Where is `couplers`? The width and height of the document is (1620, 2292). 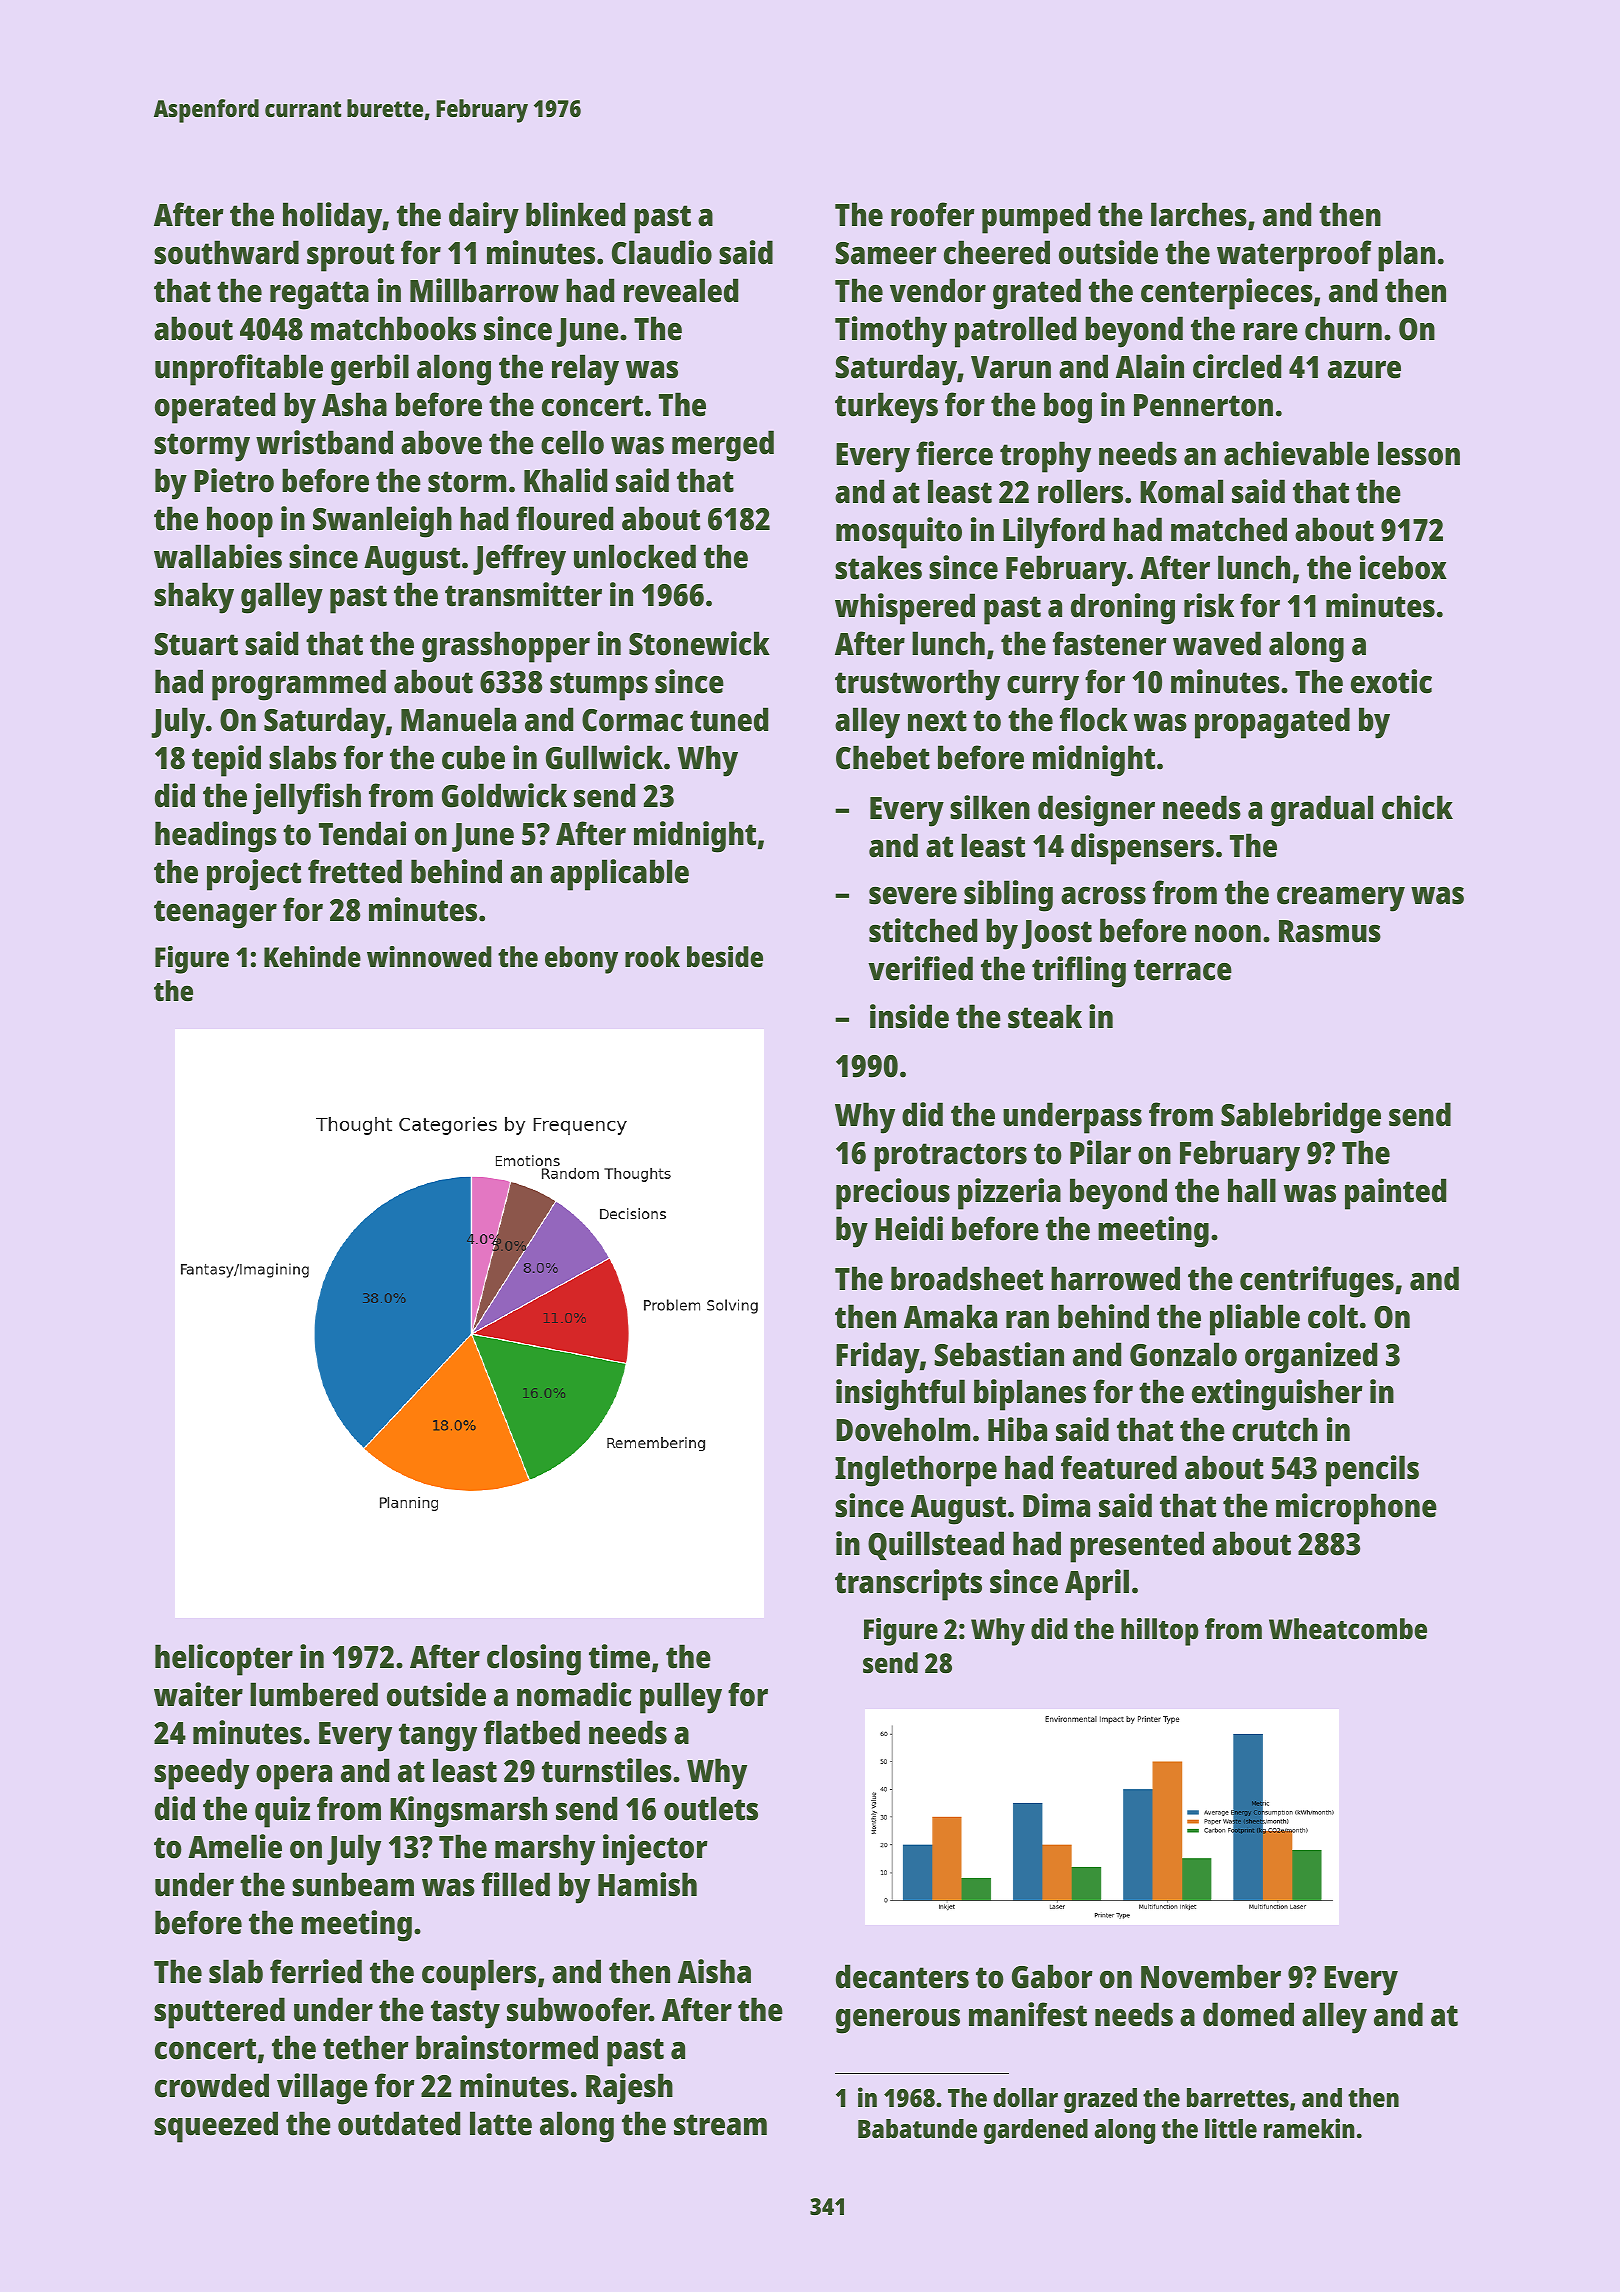 couplers is located at coordinates (479, 1975).
